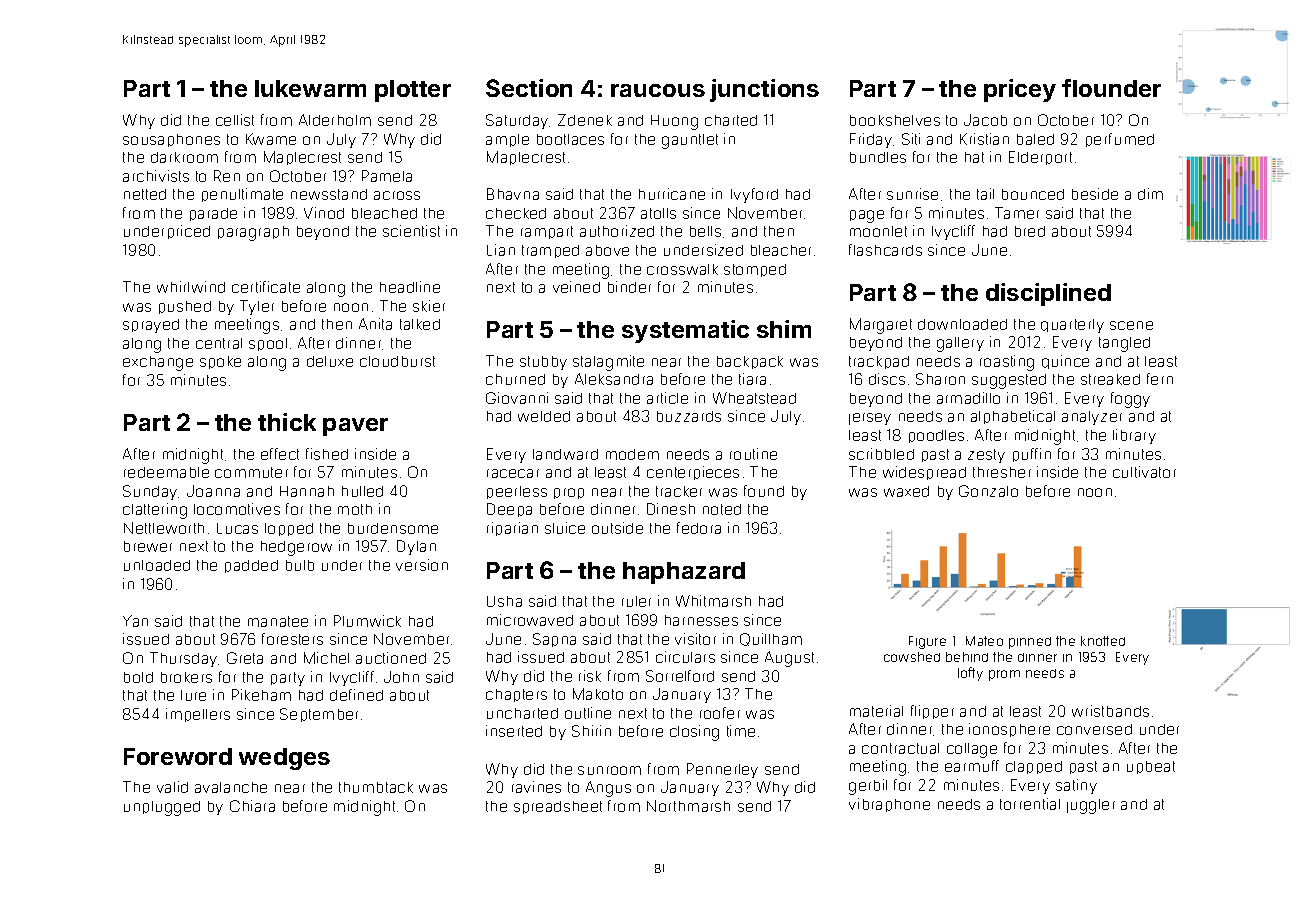 This screenshot has width=1308, height=924. I want to click on puffin, so click(1032, 455).
